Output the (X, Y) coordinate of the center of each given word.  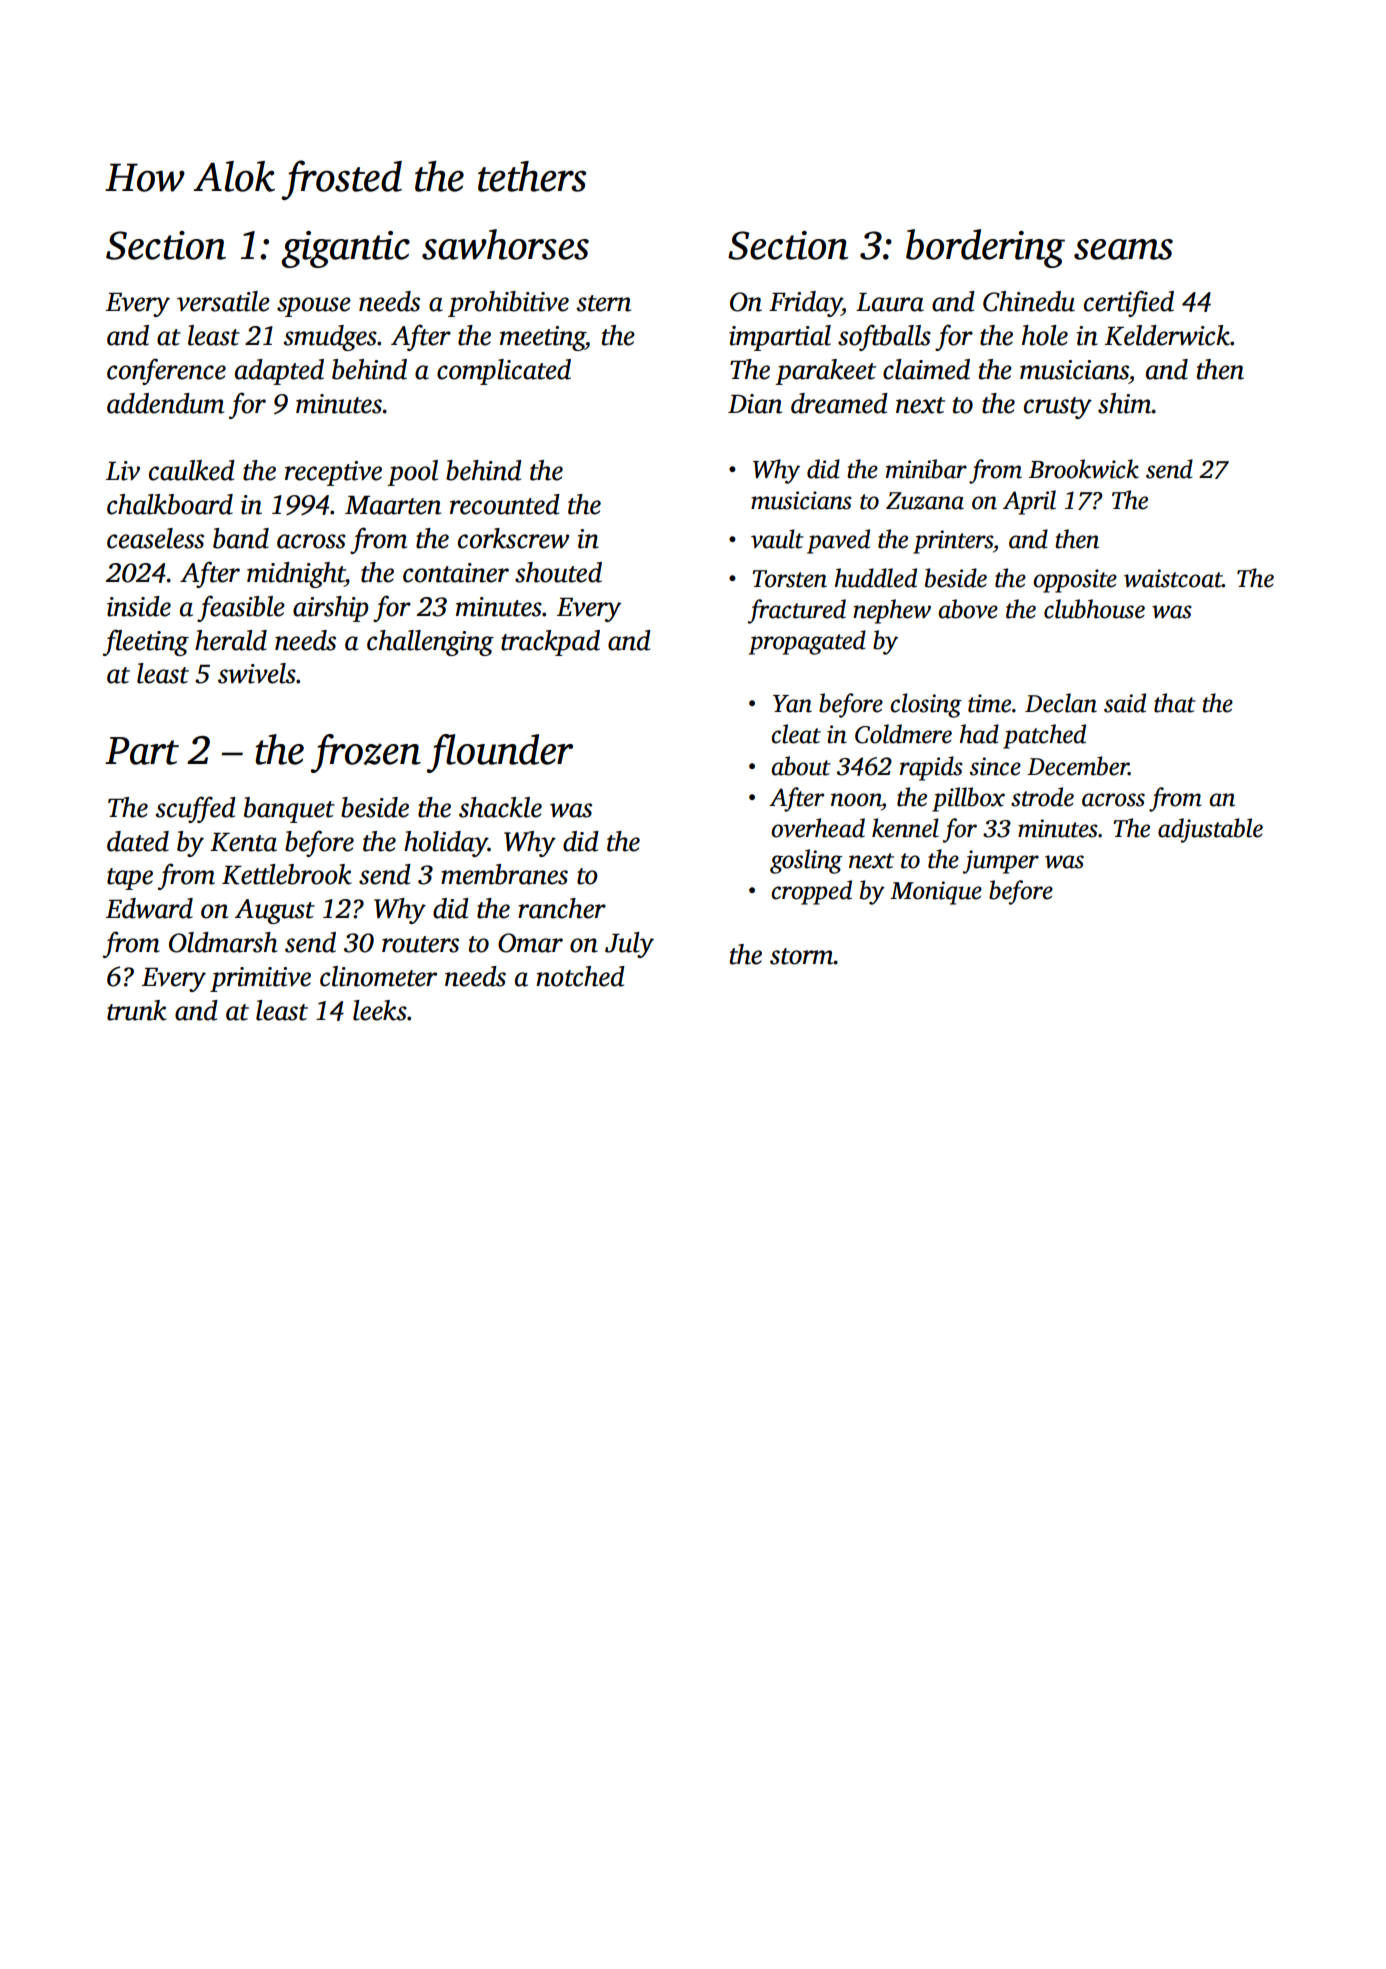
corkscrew (513, 538)
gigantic (345, 249)
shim (1125, 403)
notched (580, 976)
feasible (241, 608)
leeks (380, 1010)
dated (138, 841)
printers (953, 542)
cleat (796, 734)
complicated (504, 372)
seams (1123, 249)
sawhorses (505, 244)
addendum (165, 403)
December (1078, 766)
